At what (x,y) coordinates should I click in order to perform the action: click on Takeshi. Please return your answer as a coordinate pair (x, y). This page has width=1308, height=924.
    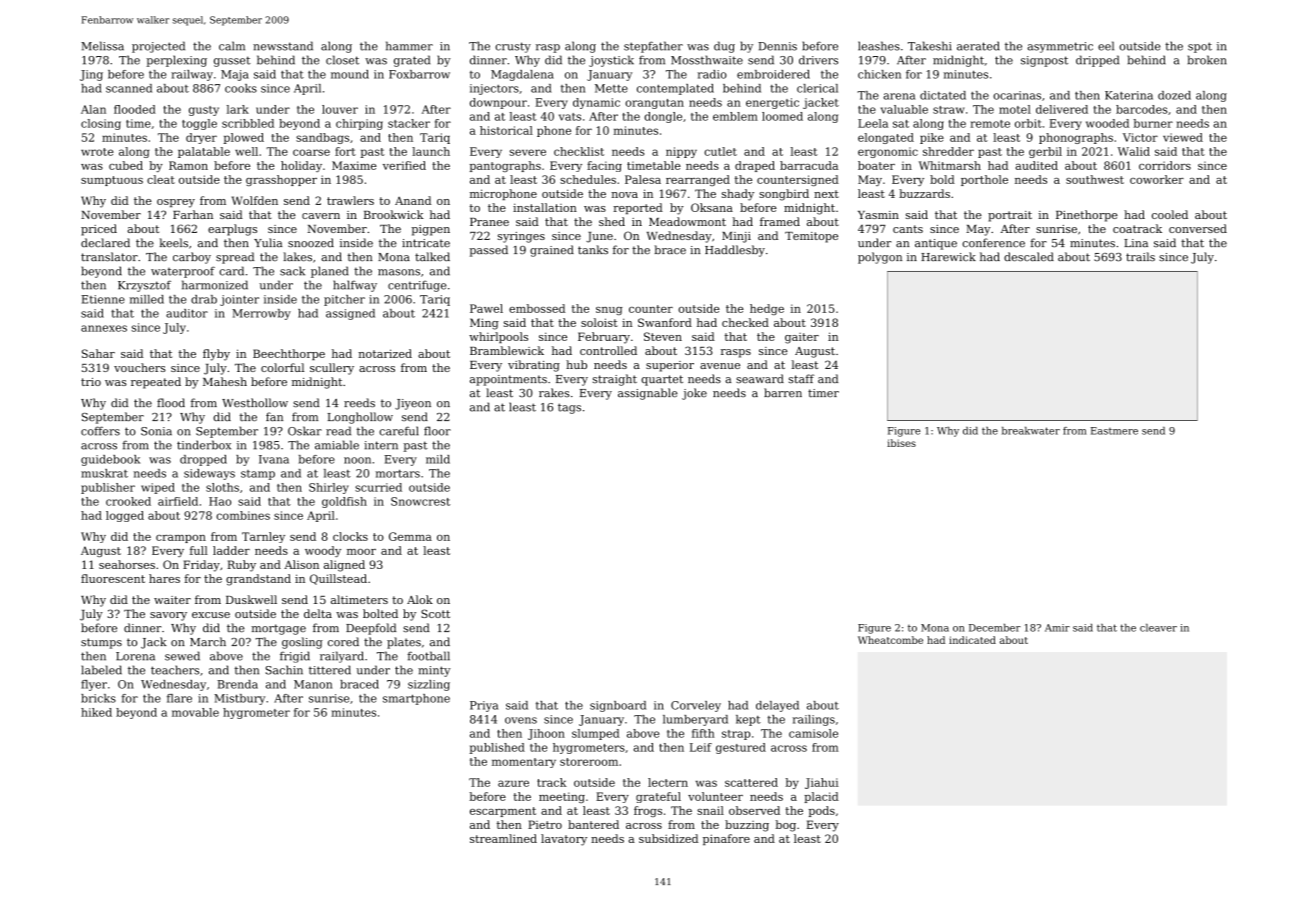
    Looking at the image, I should click on (930, 46).
